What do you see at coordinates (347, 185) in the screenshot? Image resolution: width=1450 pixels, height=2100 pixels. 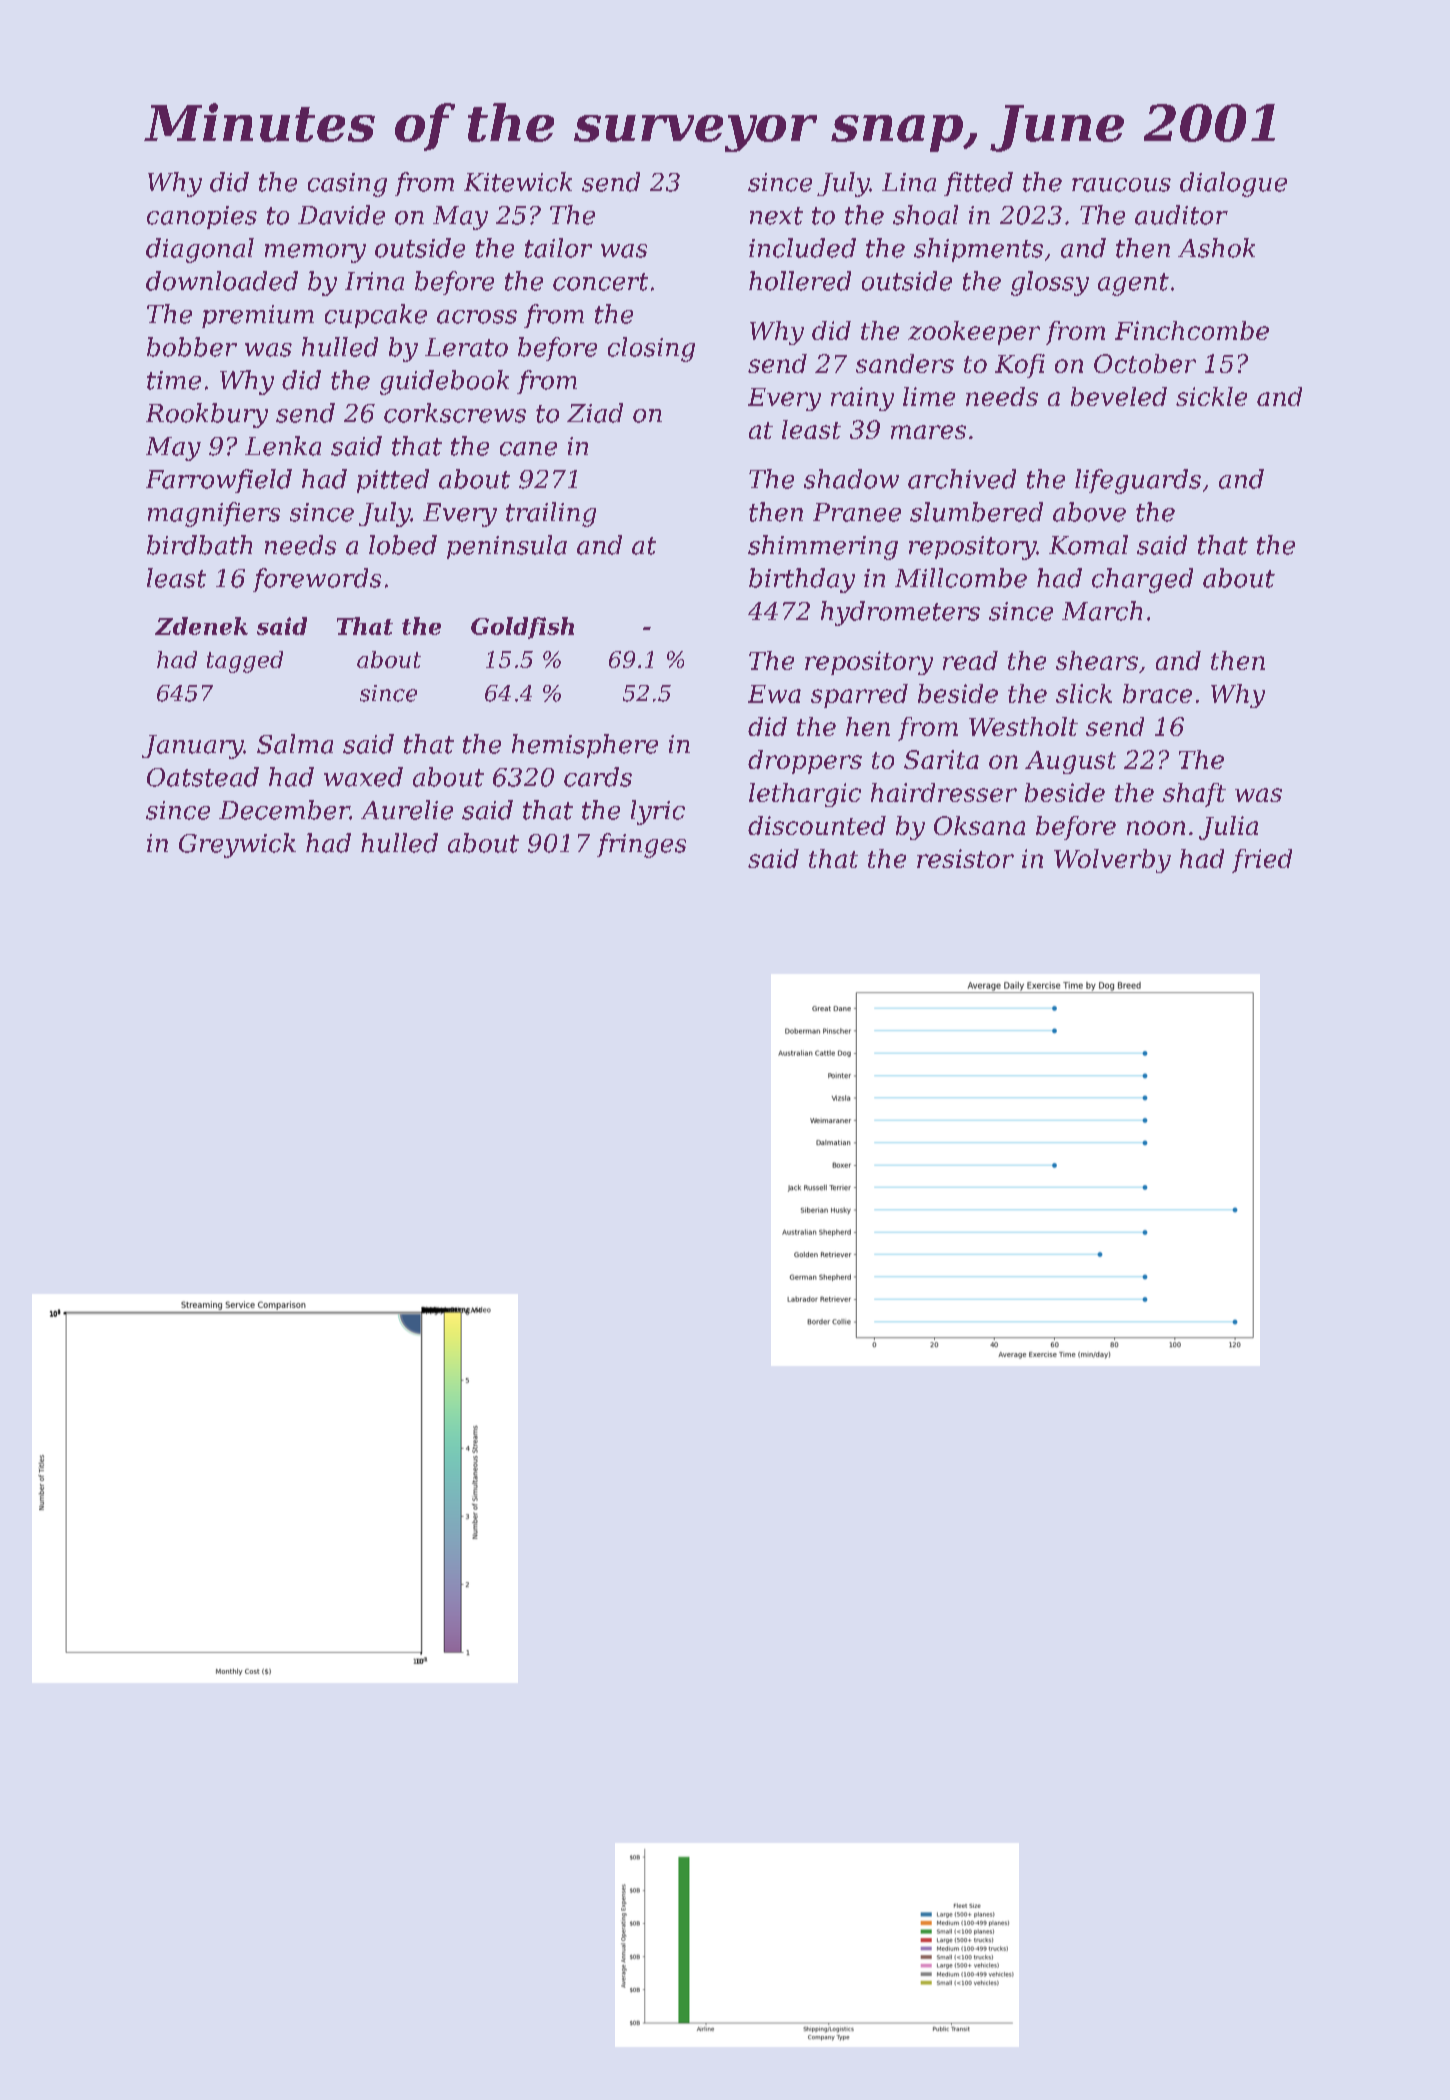 I see `casing` at bounding box center [347, 185].
